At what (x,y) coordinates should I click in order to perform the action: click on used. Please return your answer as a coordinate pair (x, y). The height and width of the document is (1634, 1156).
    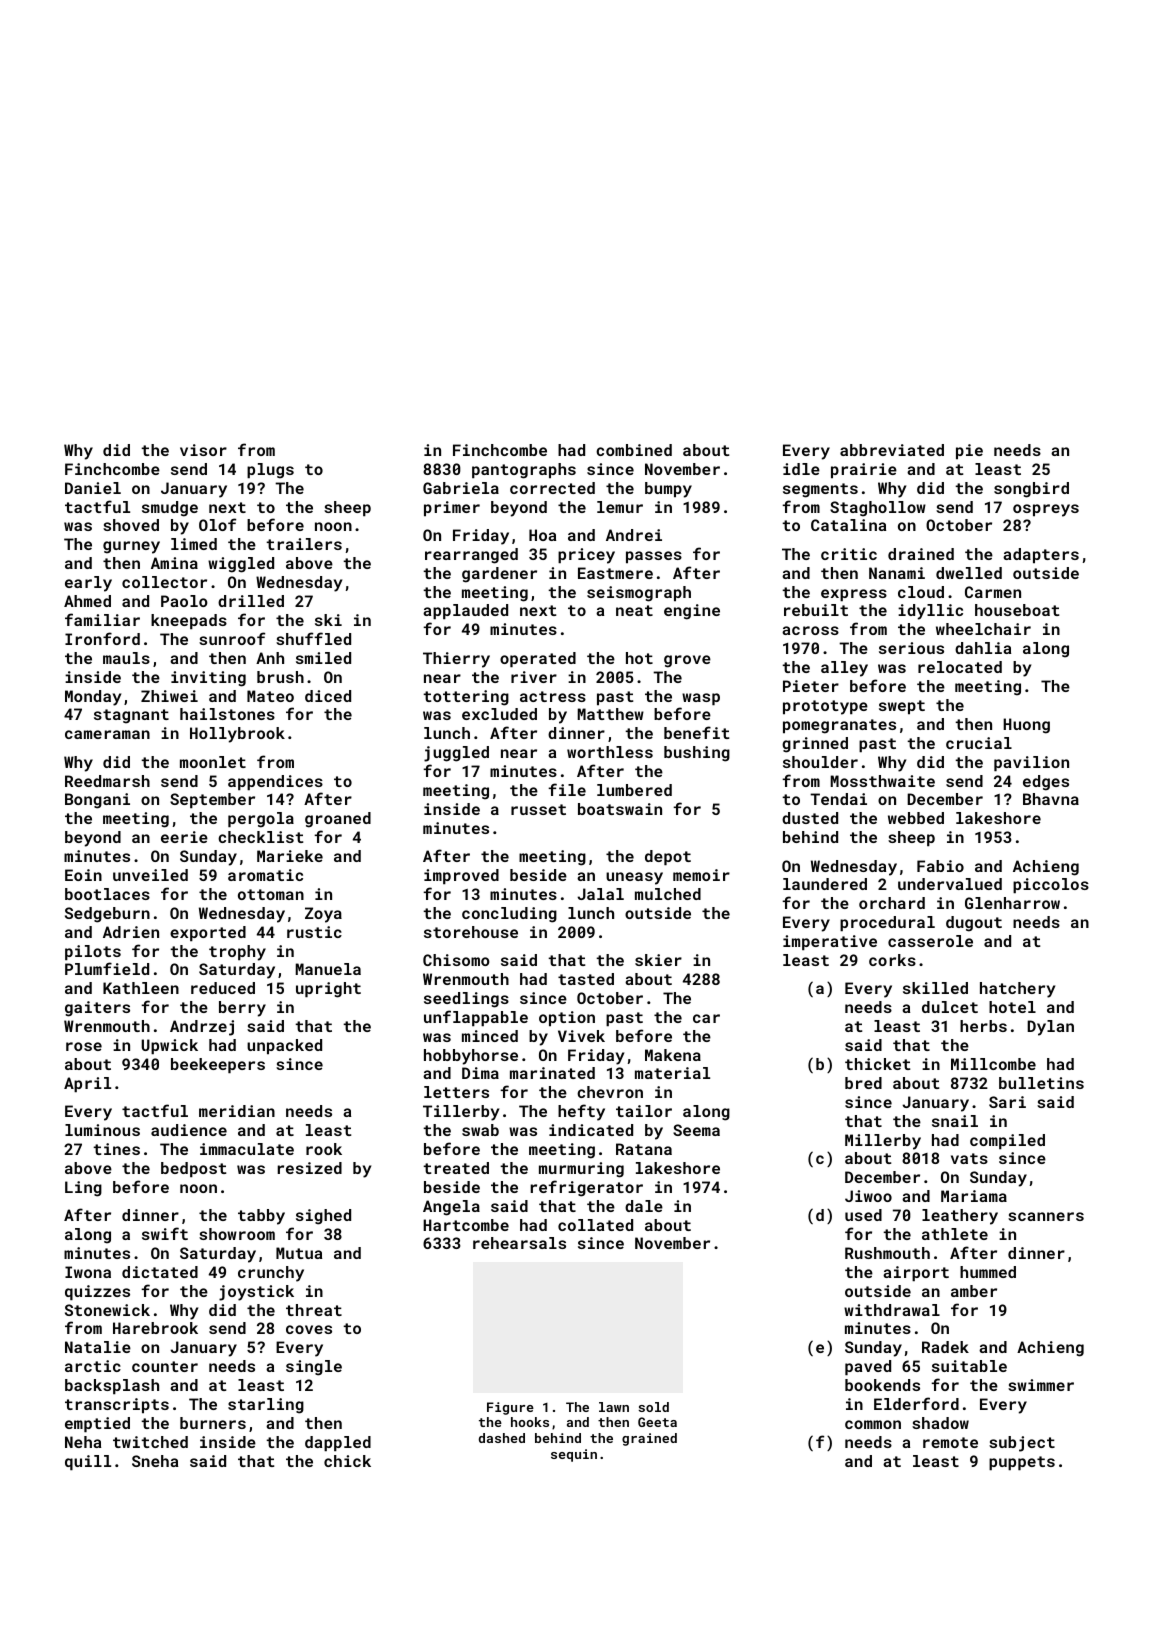
    Looking at the image, I should click on (863, 1215).
